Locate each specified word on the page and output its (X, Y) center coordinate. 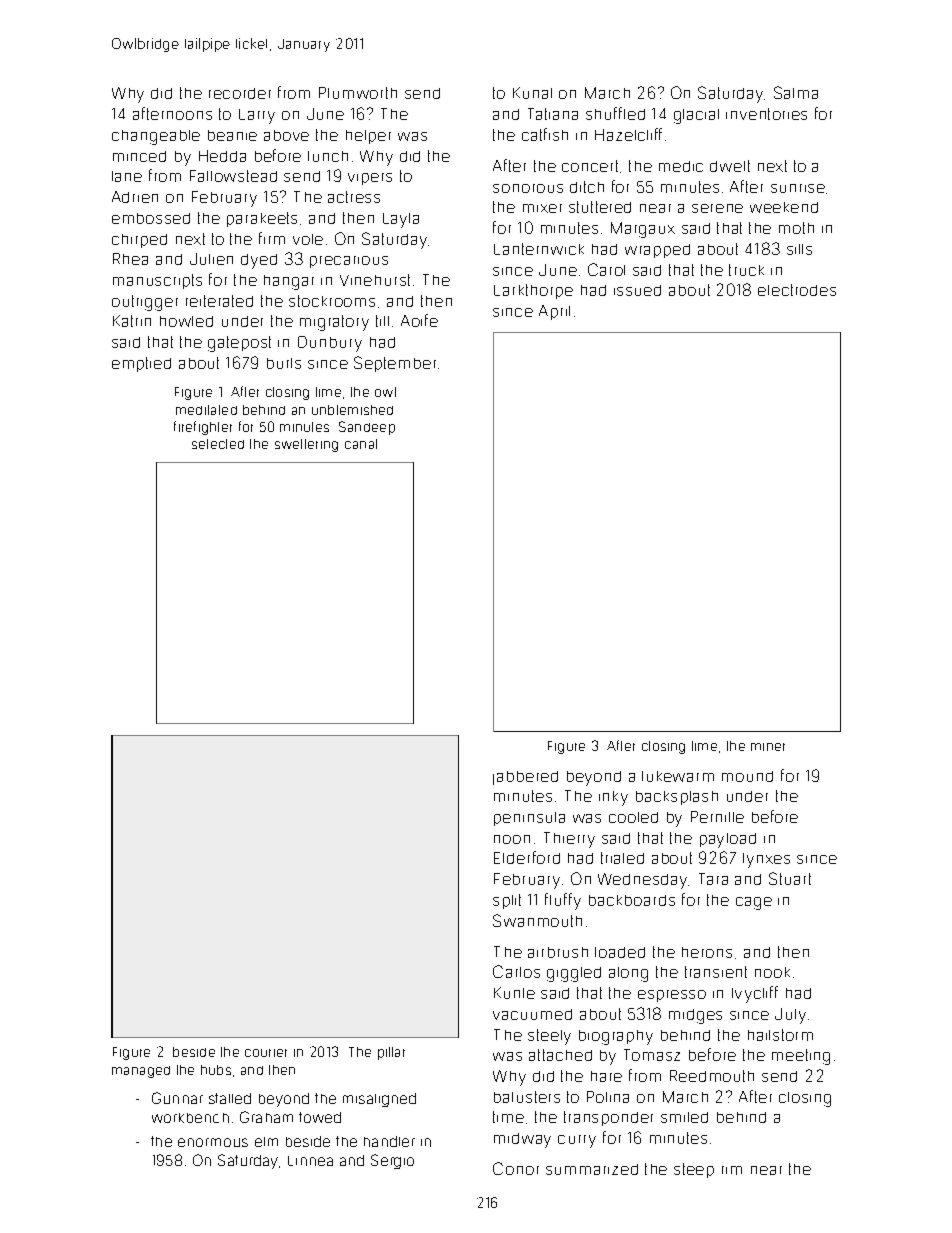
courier (266, 1053)
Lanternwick (539, 249)
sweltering (306, 445)
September (395, 364)
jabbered (525, 778)
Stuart (790, 878)
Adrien (135, 197)
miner (768, 747)
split (507, 901)
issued (637, 290)
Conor (516, 1168)
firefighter (203, 428)
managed (141, 1072)
